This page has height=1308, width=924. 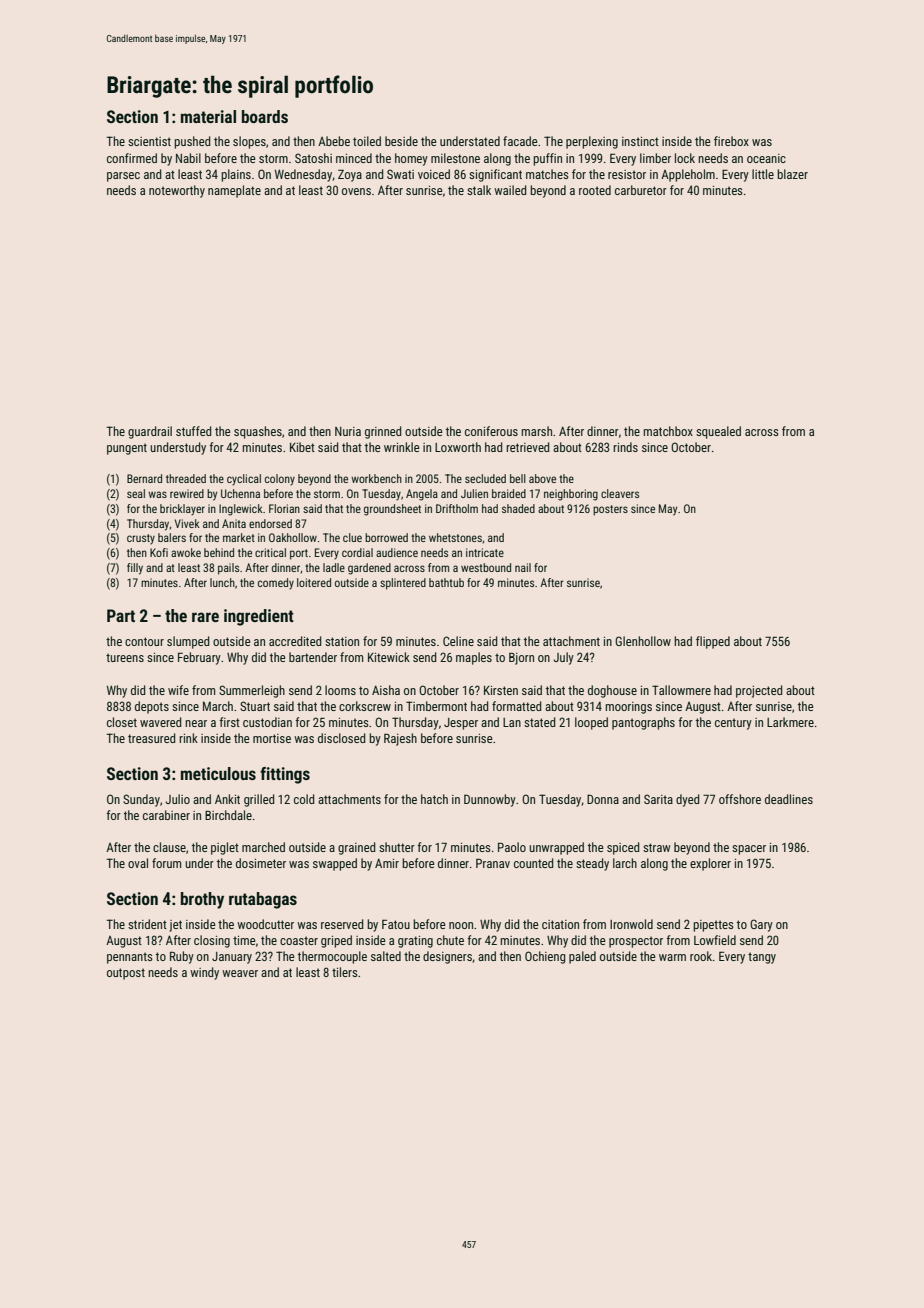 What do you see at coordinates (762, 958) in the page?
I see `tangy` at bounding box center [762, 958].
